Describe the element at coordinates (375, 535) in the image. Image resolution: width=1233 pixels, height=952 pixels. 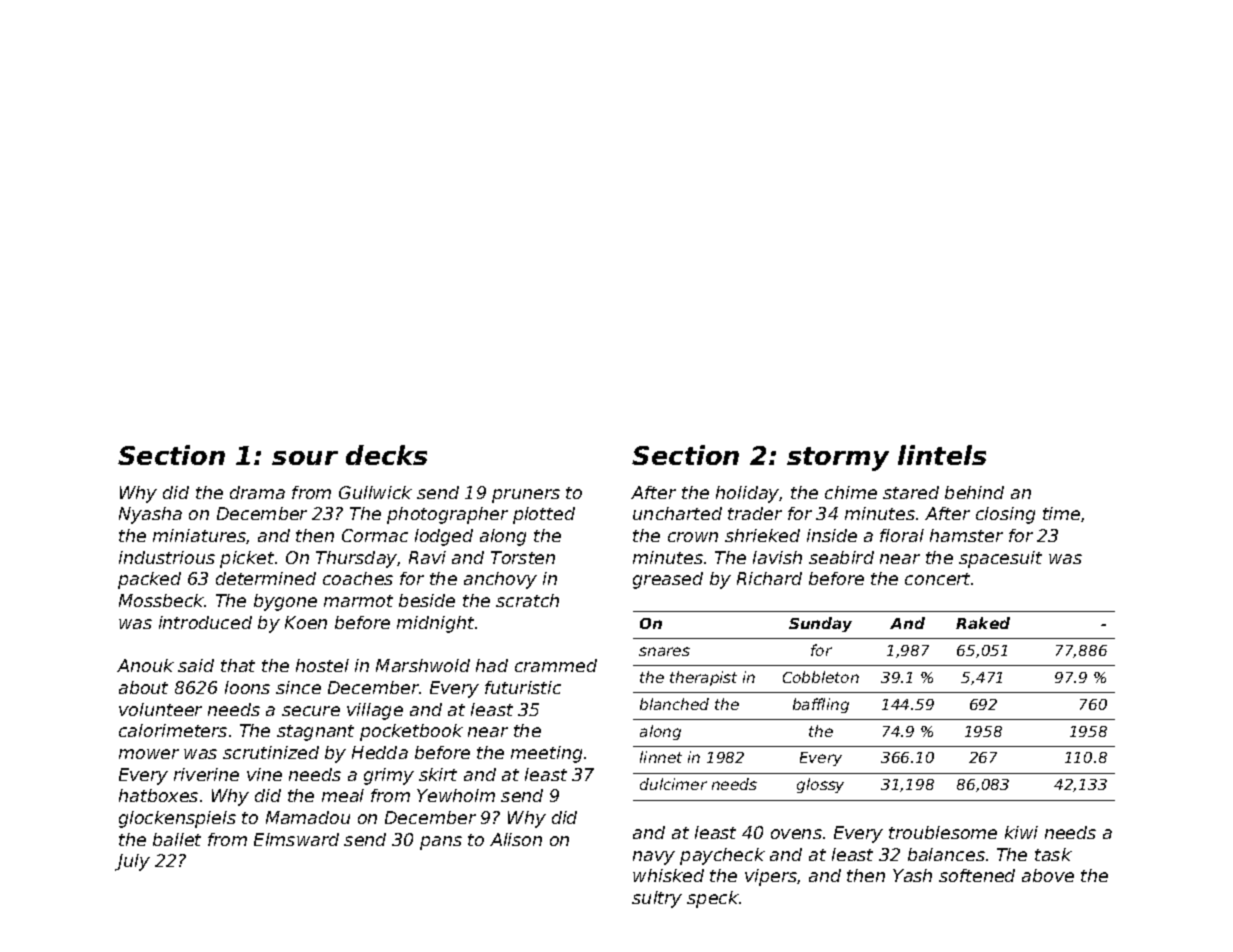
I see `Cormac` at that location.
